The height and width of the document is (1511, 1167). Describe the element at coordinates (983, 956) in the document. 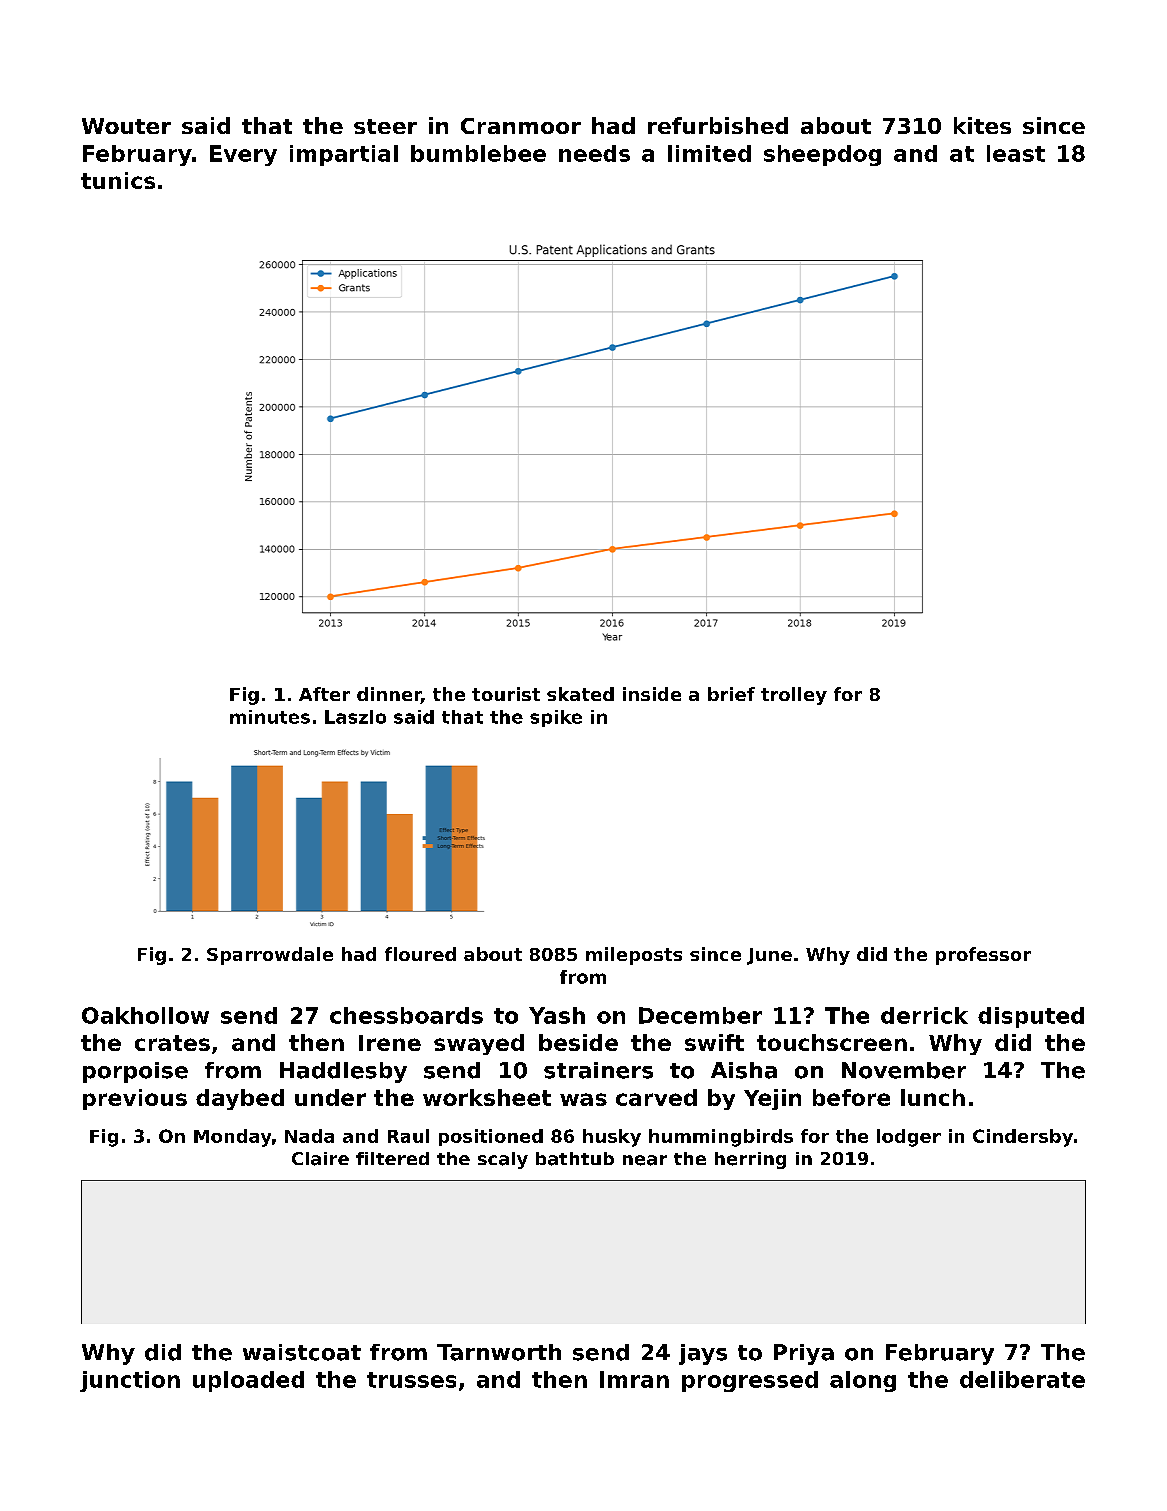

I see `professor` at that location.
